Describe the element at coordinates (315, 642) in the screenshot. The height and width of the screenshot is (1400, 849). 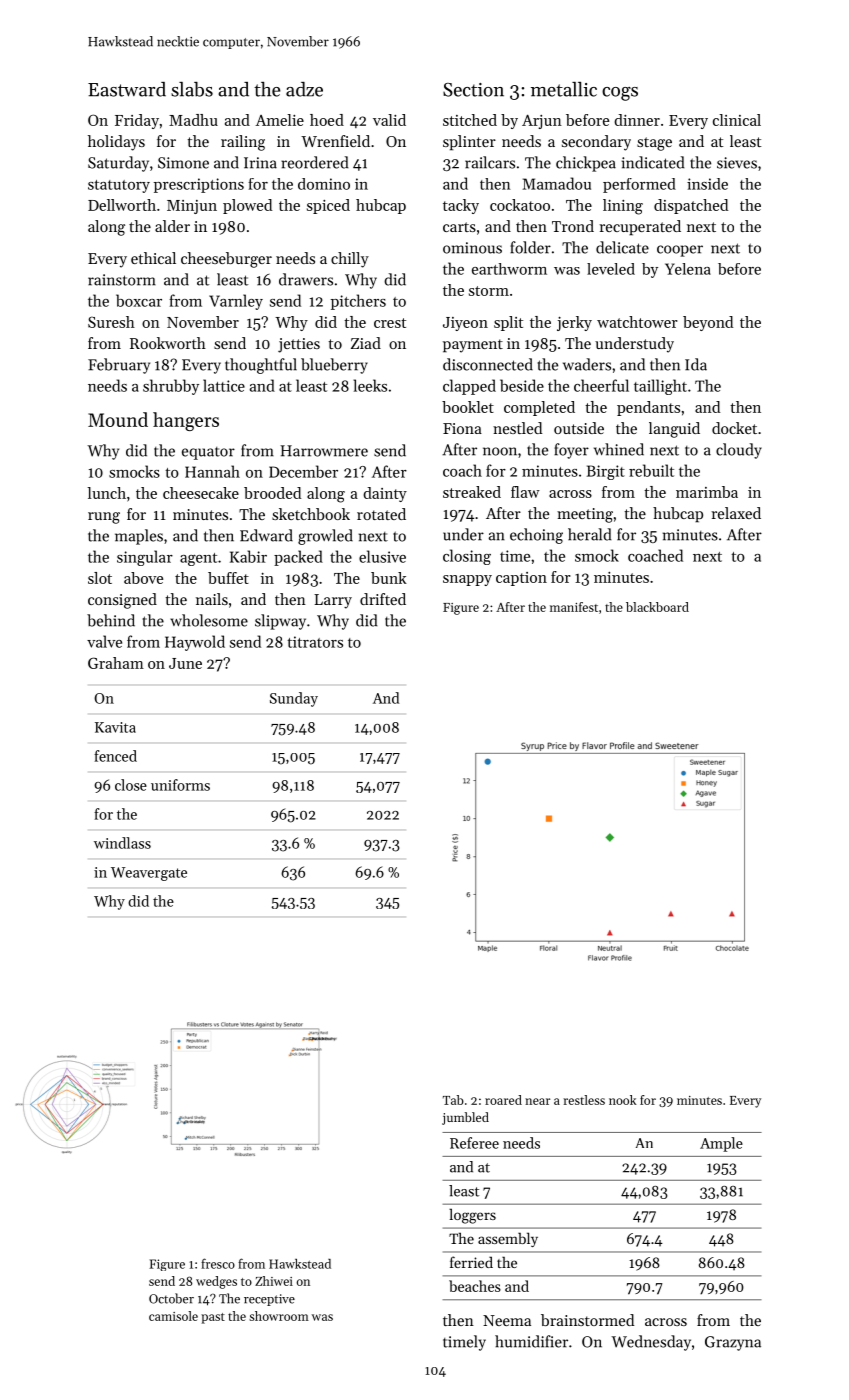
I see `titrators` at that location.
